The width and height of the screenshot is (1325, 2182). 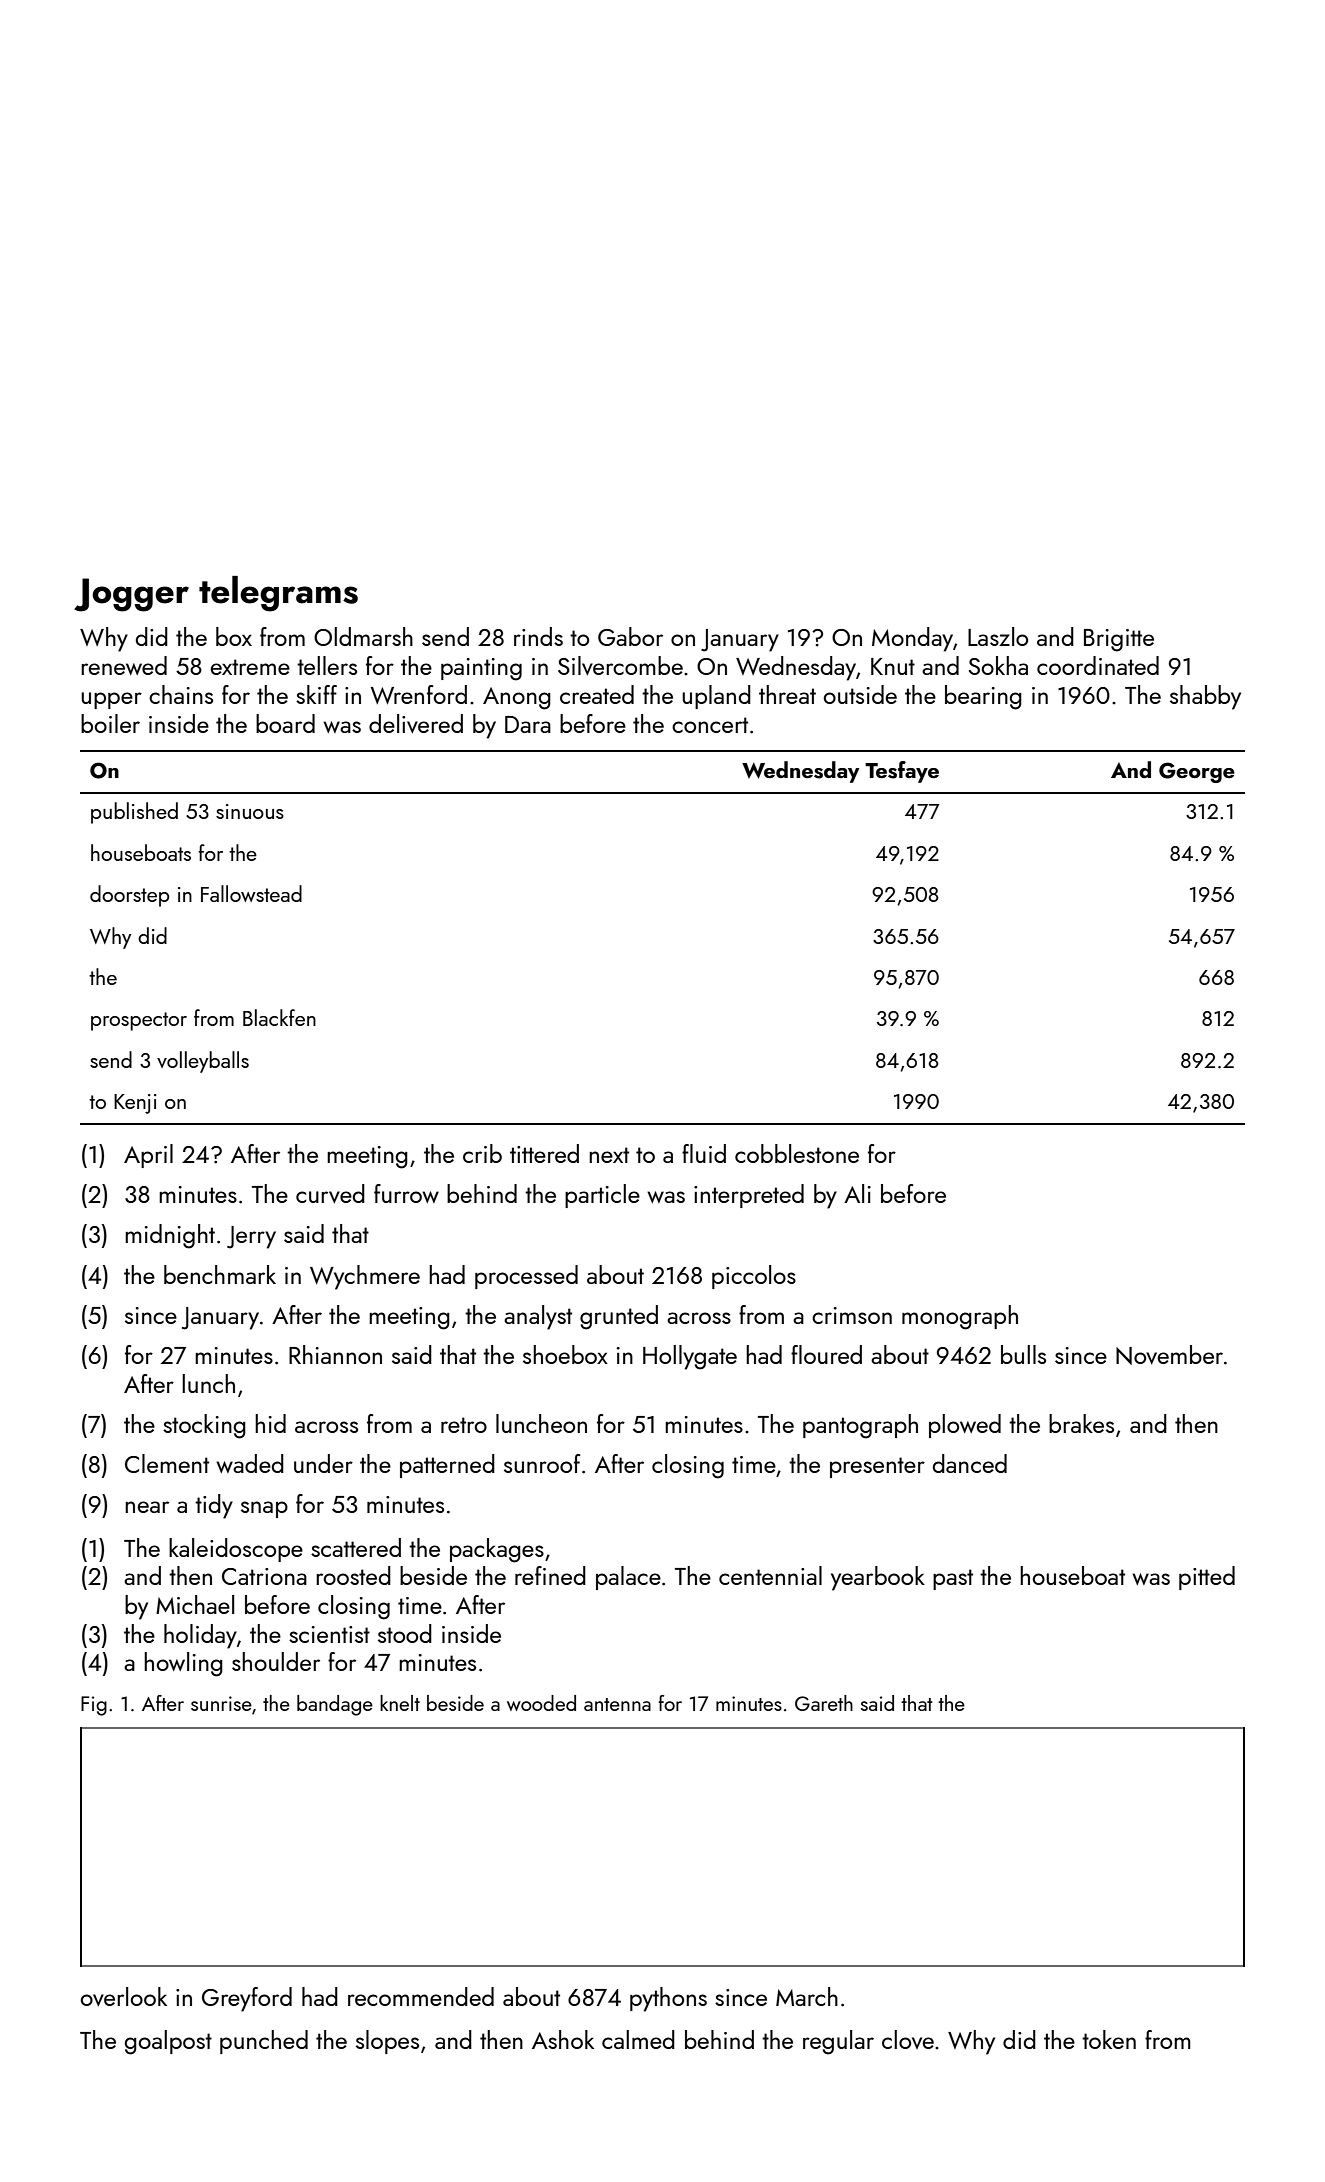 What do you see at coordinates (960, 1317) in the screenshot?
I see `monograph` at bounding box center [960, 1317].
